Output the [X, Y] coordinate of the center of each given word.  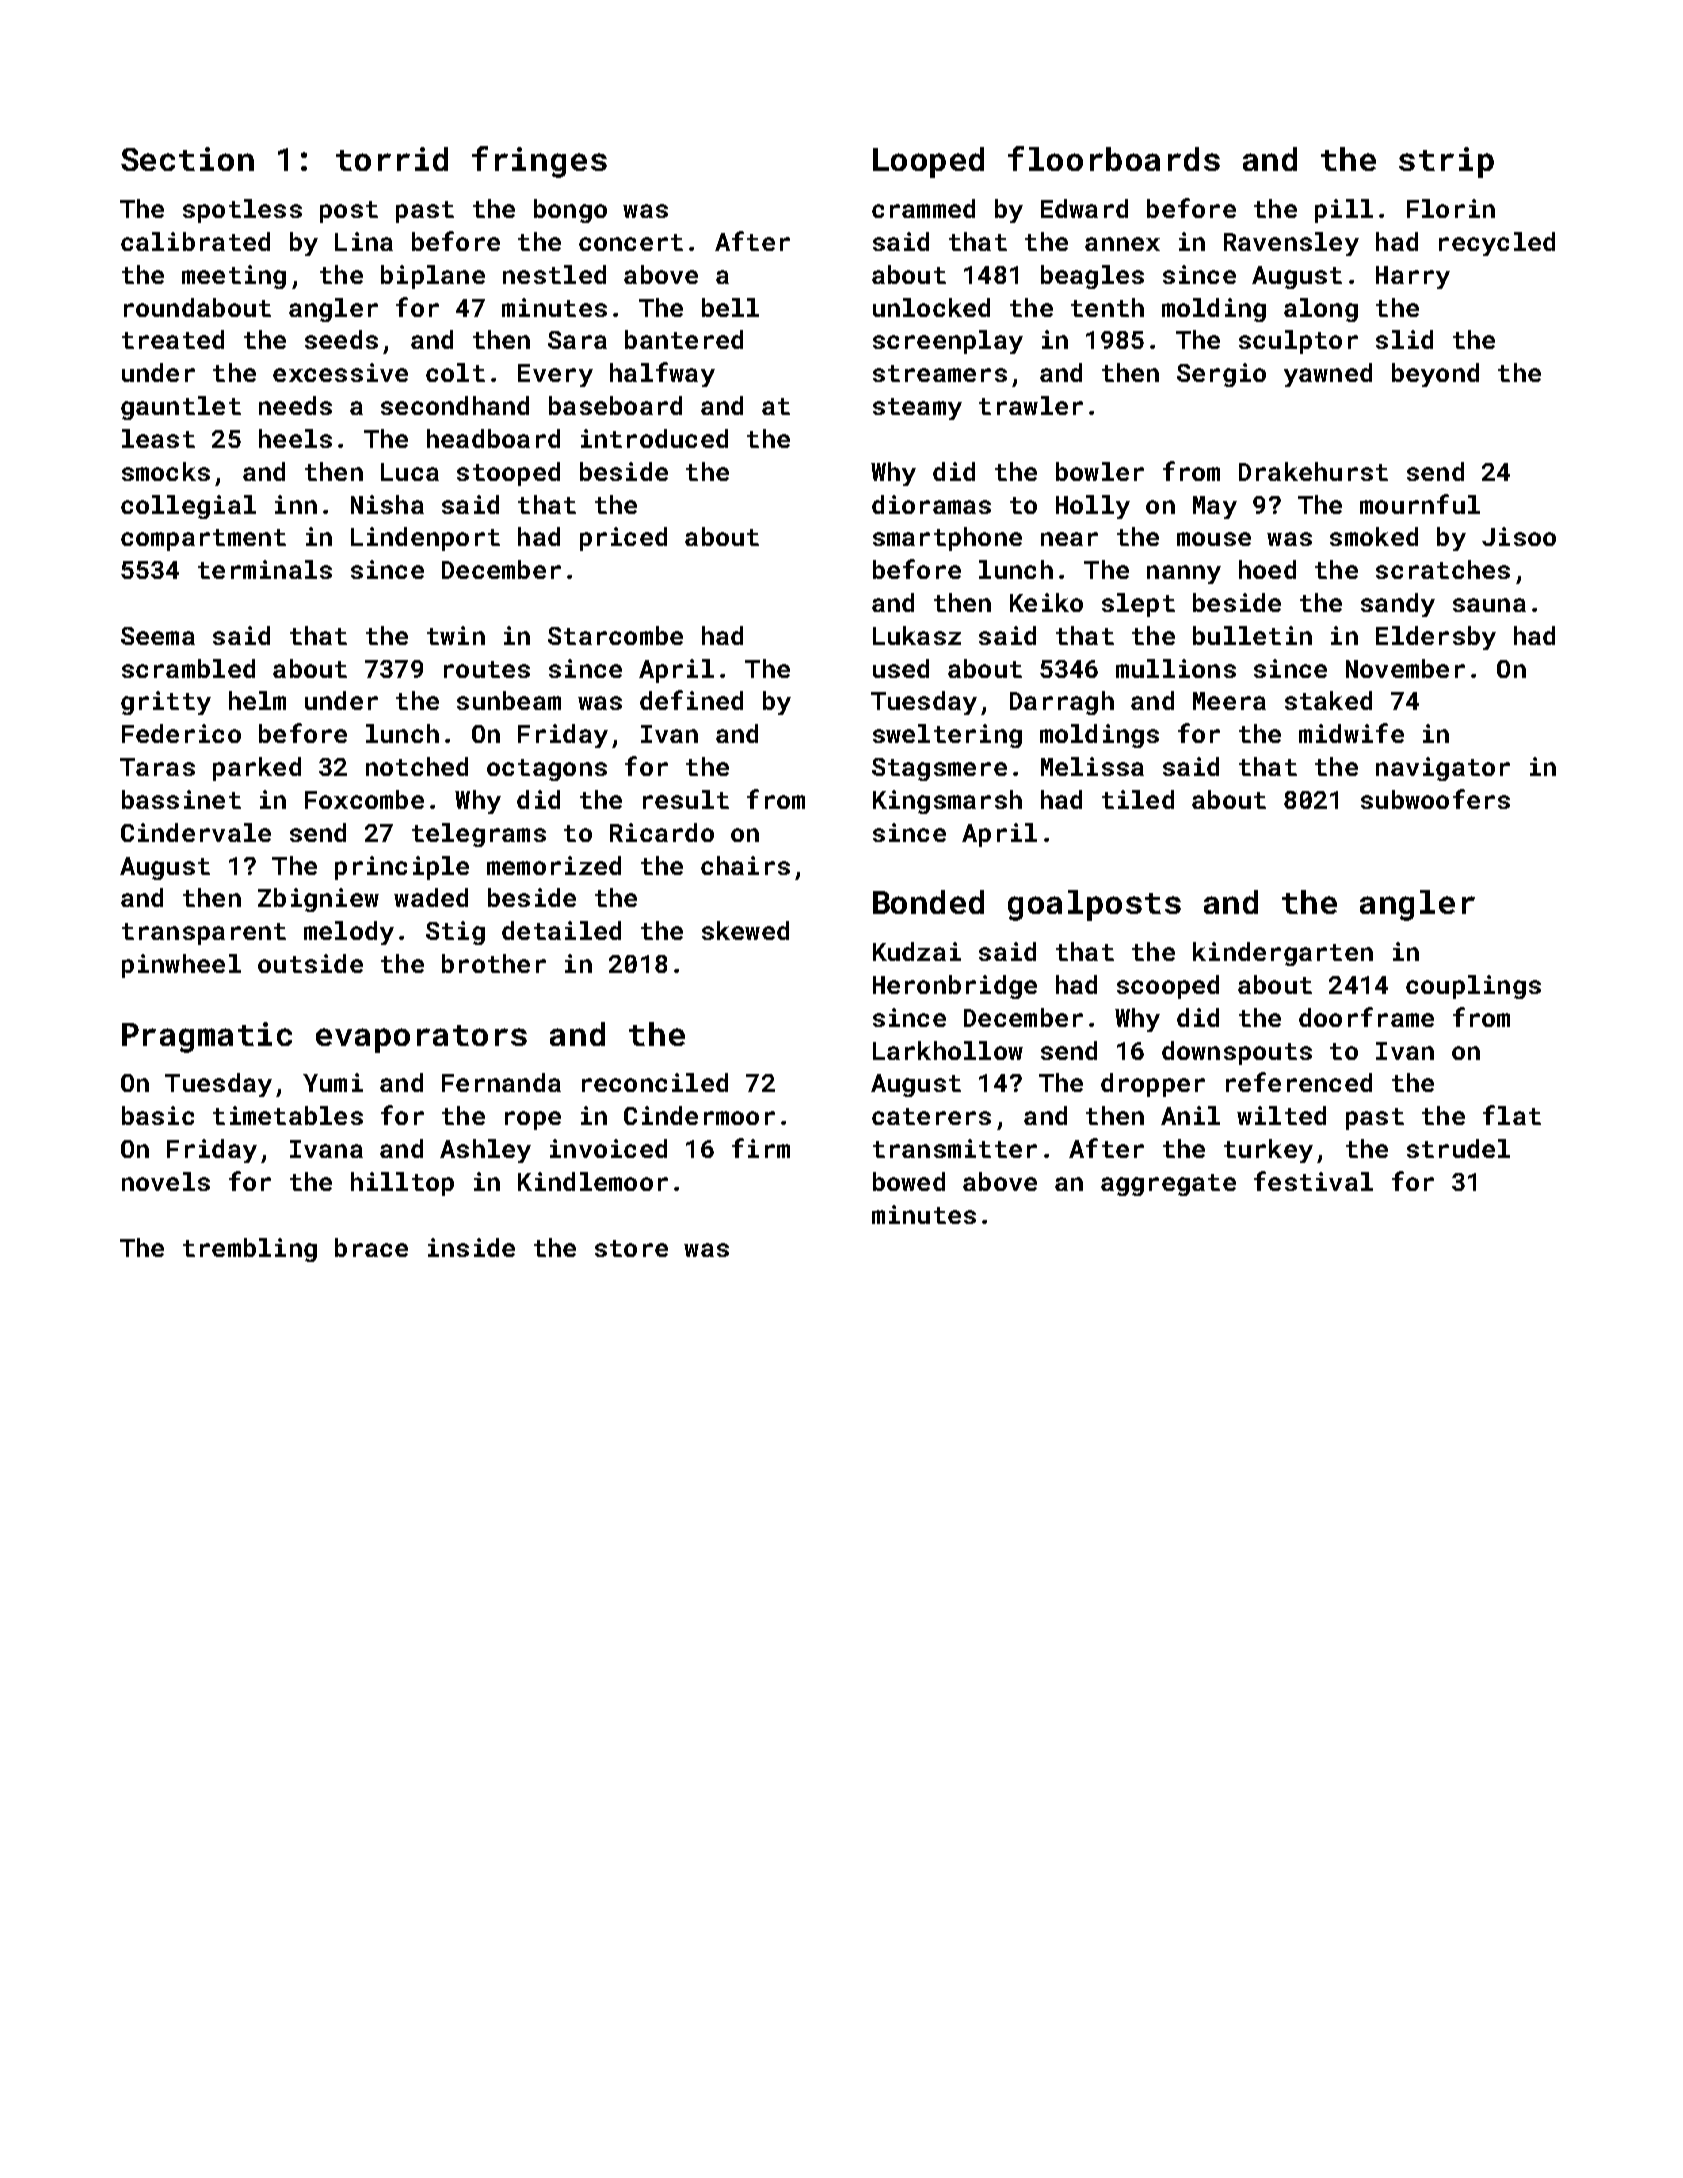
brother [494, 963]
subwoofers [1435, 799]
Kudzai [917, 951]
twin [456, 635]
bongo [570, 211]
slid [1404, 339]
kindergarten [1283, 954]
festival [1313, 1181]
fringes [539, 162]
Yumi [333, 1082]
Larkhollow [948, 1050]
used [901, 668]
